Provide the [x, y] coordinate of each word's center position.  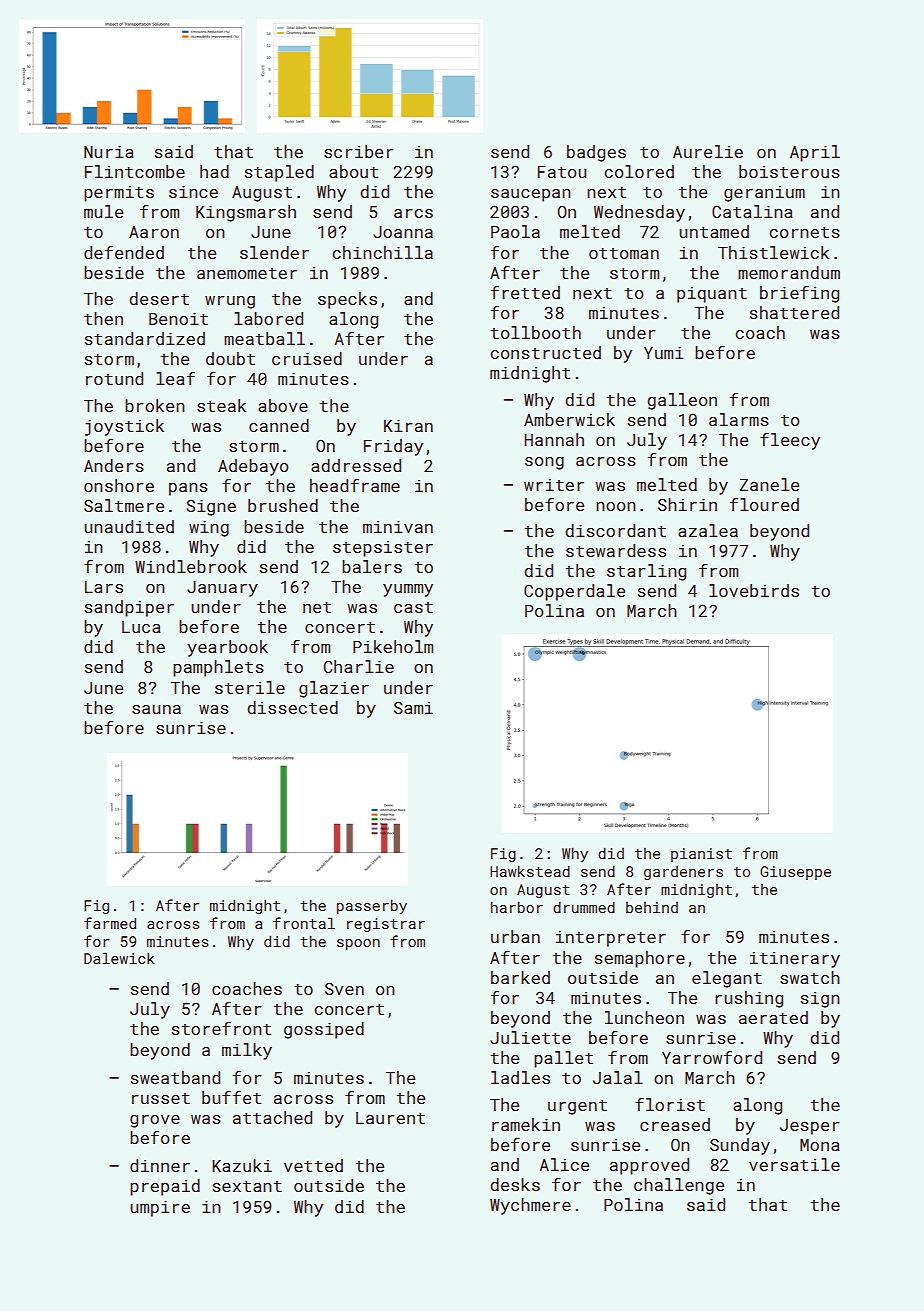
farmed [110, 923]
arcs [413, 213]
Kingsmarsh [246, 213]
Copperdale [574, 592]
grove [155, 1121]
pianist [701, 855]
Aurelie [708, 151]
